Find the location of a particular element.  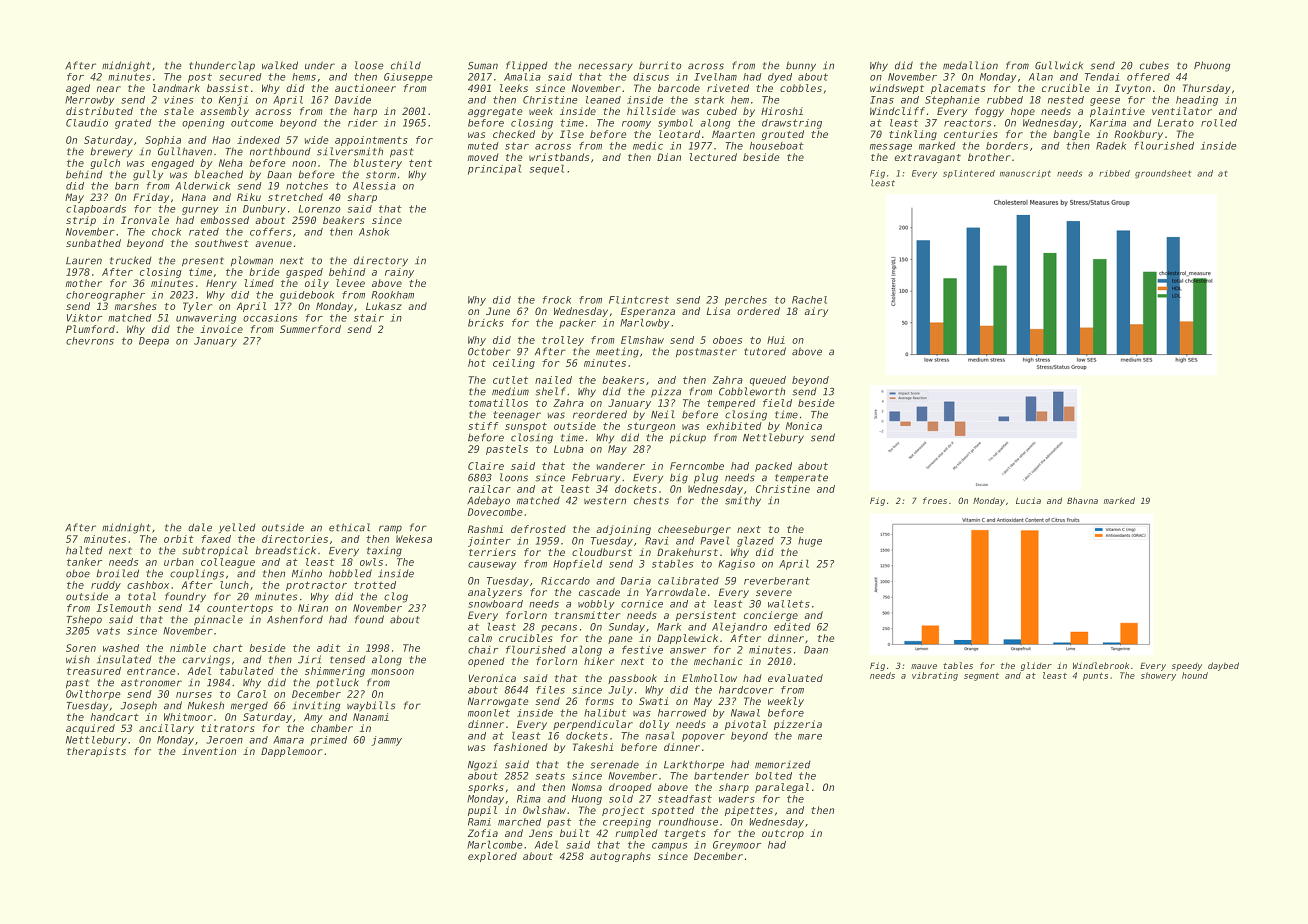

groundsheet is located at coordinates (1163, 174).
